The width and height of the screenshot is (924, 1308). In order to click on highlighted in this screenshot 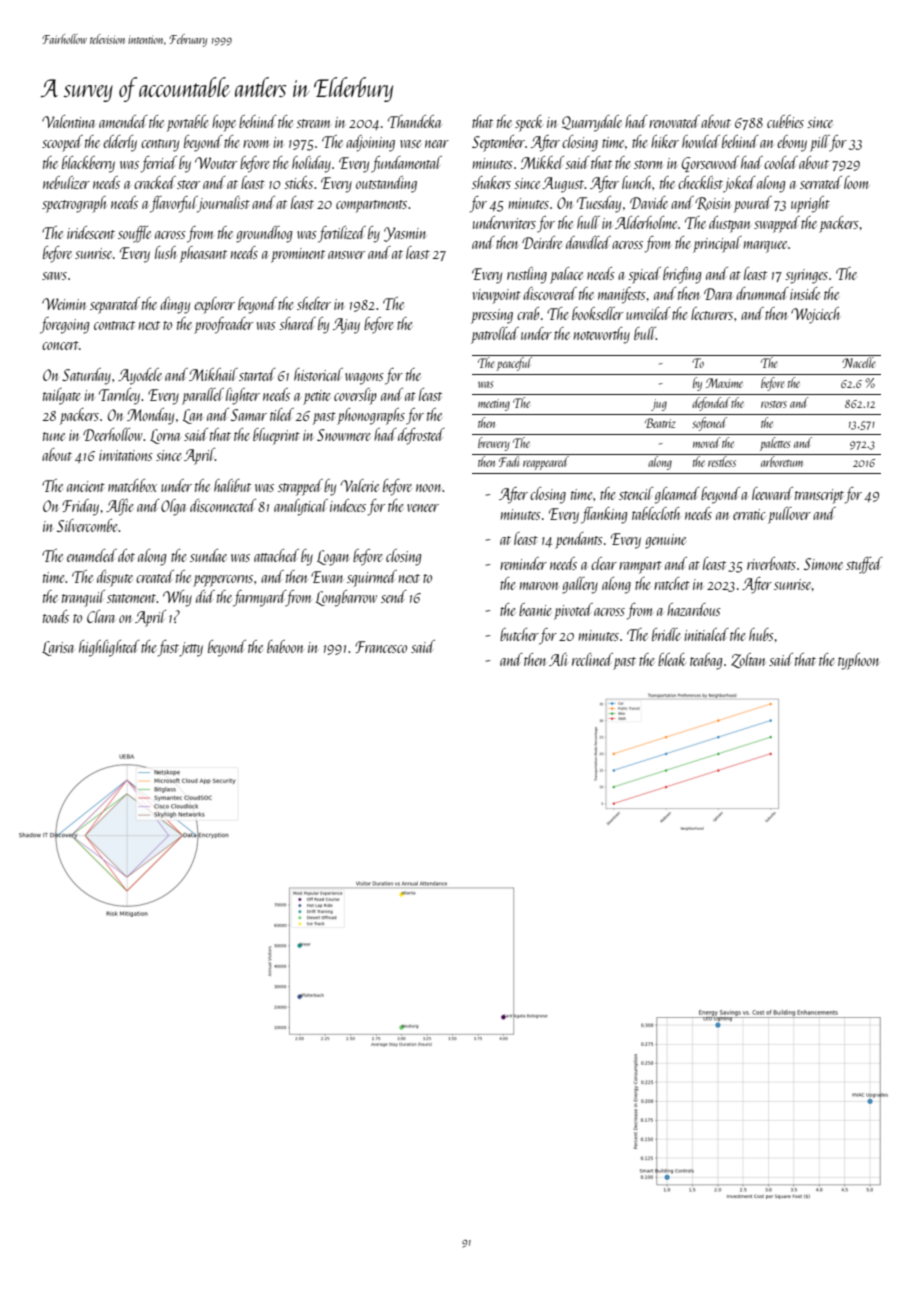, I will do `click(109, 648)`.
